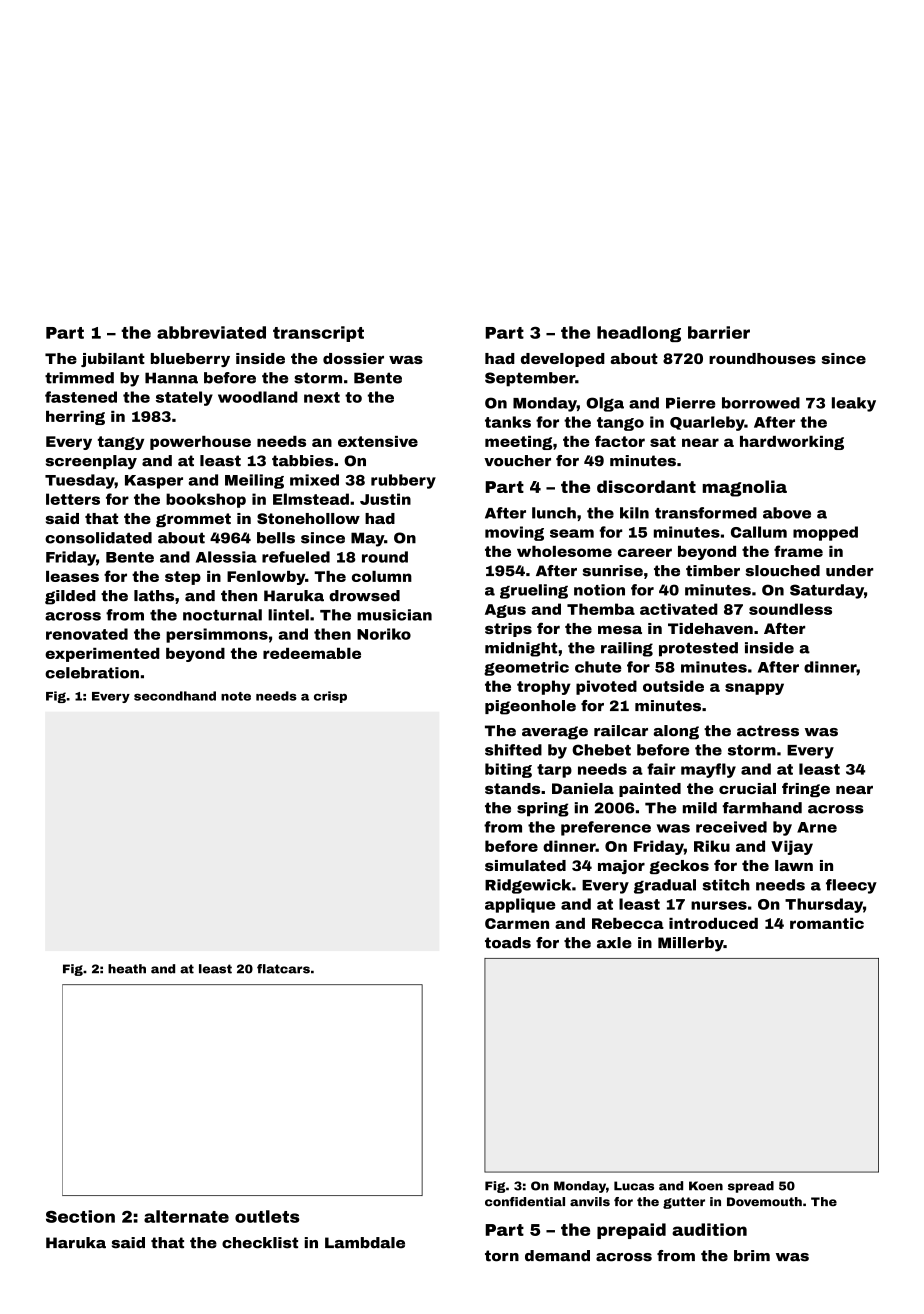  I want to click on laths, so click(154, 596).
